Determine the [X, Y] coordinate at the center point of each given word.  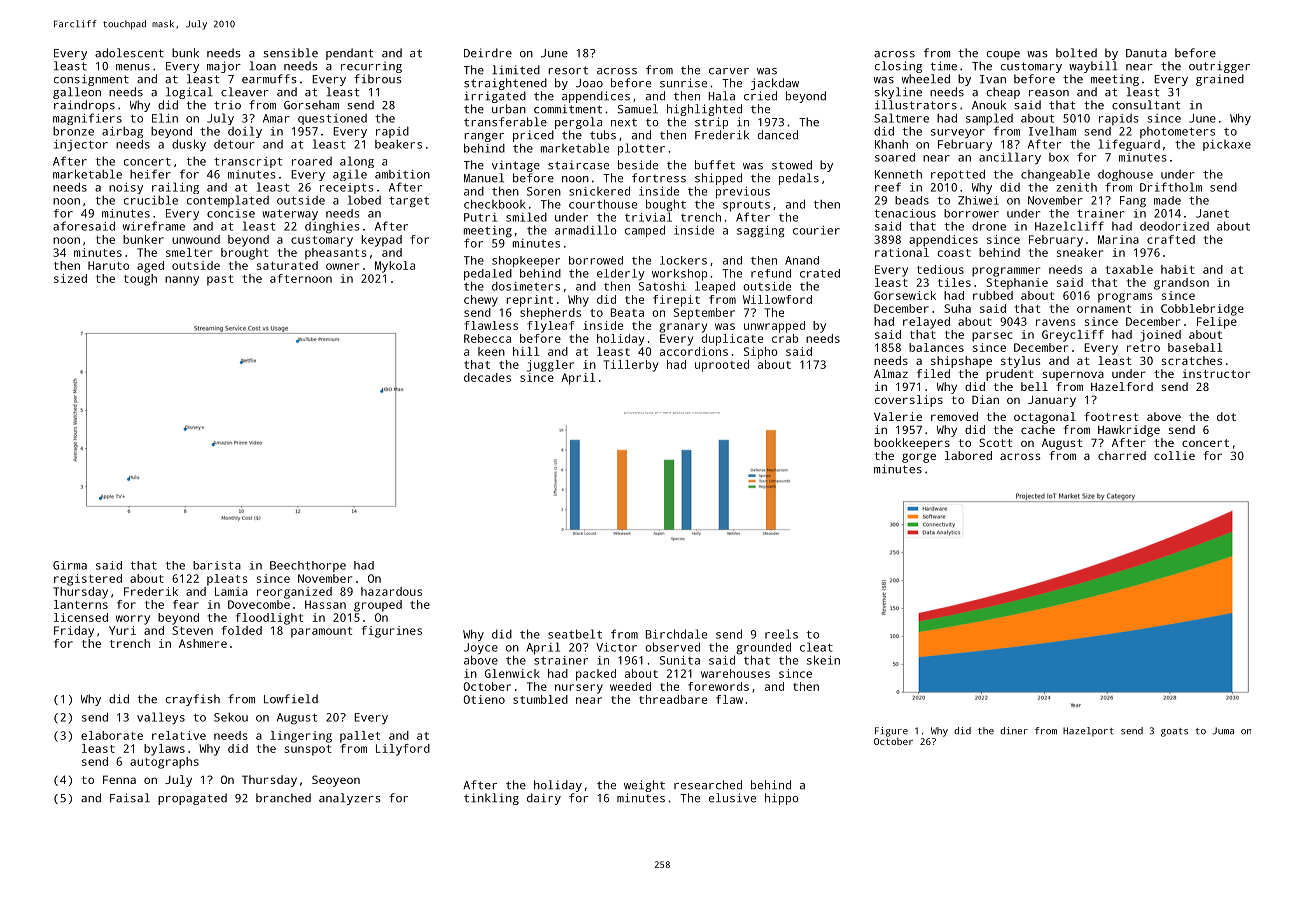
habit [1177, 269]
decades [487, 377]
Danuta [1146, 53]
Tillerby [631, 366]
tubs [603, 135]
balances [936, 347]
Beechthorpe [308, 566]
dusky [189, 145]
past [220, 280]
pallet [360, 737]
